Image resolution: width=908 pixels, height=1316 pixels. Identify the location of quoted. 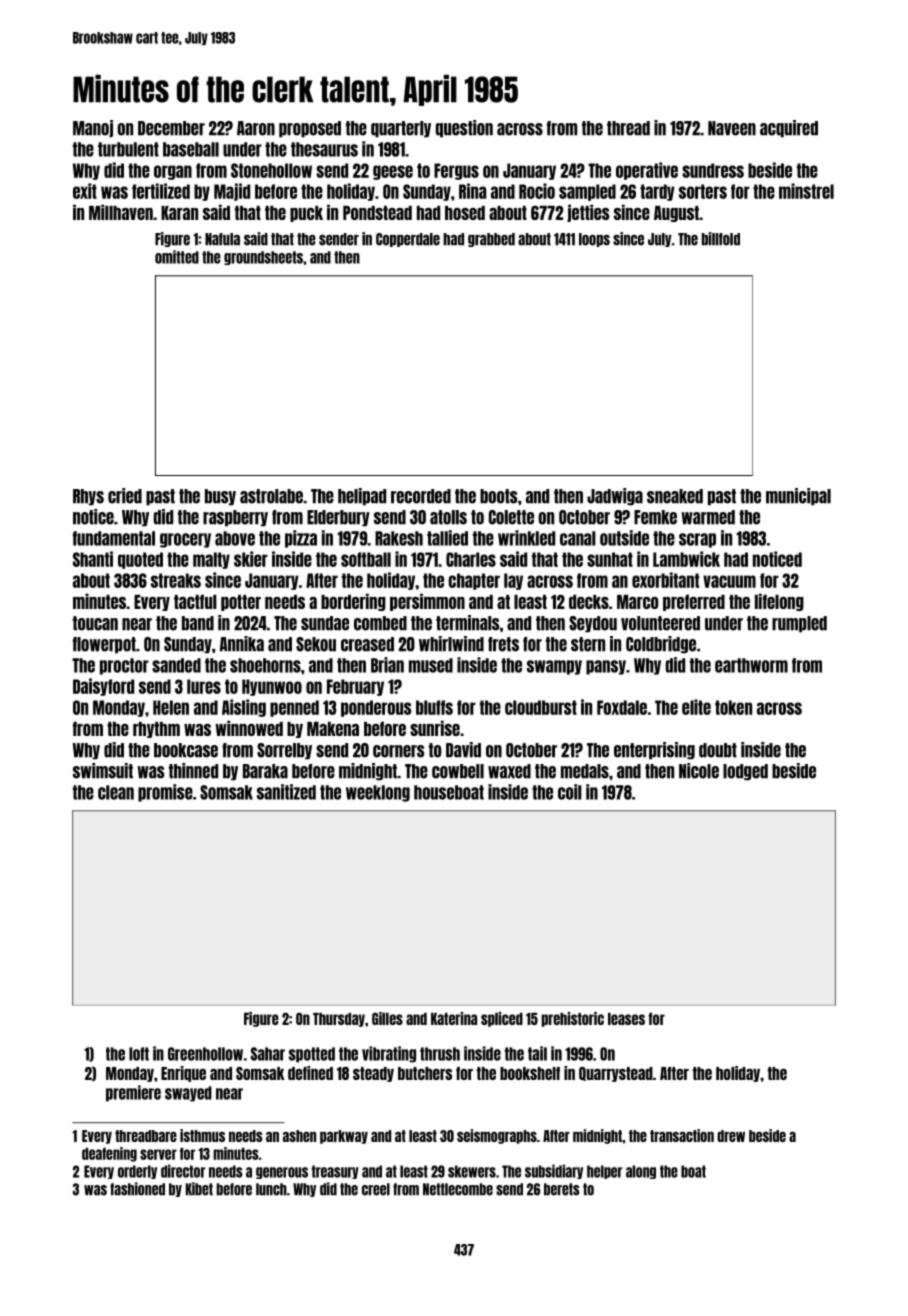
(140, 560).
